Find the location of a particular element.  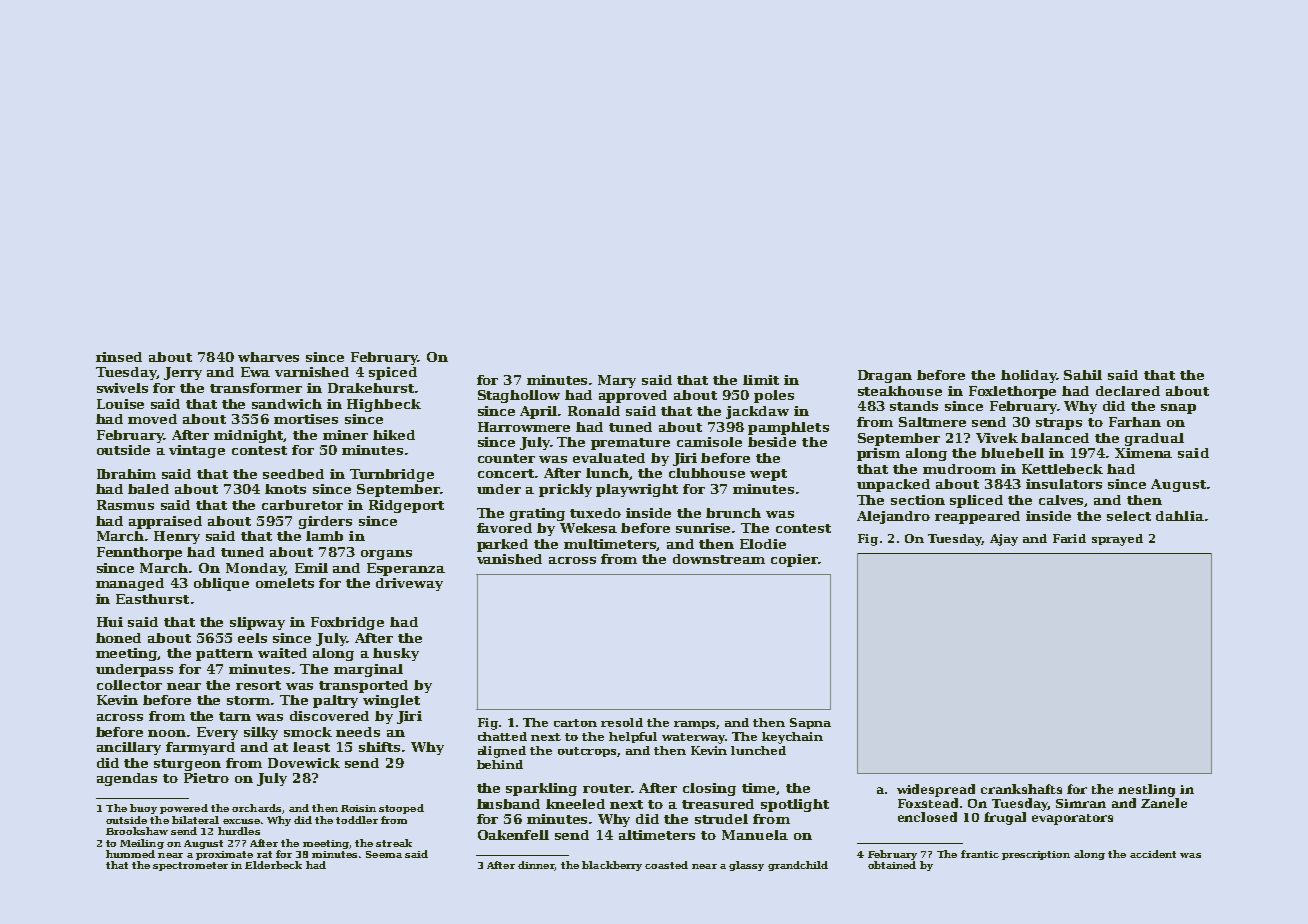

Wekesa is located at coordinates (588, 528).
